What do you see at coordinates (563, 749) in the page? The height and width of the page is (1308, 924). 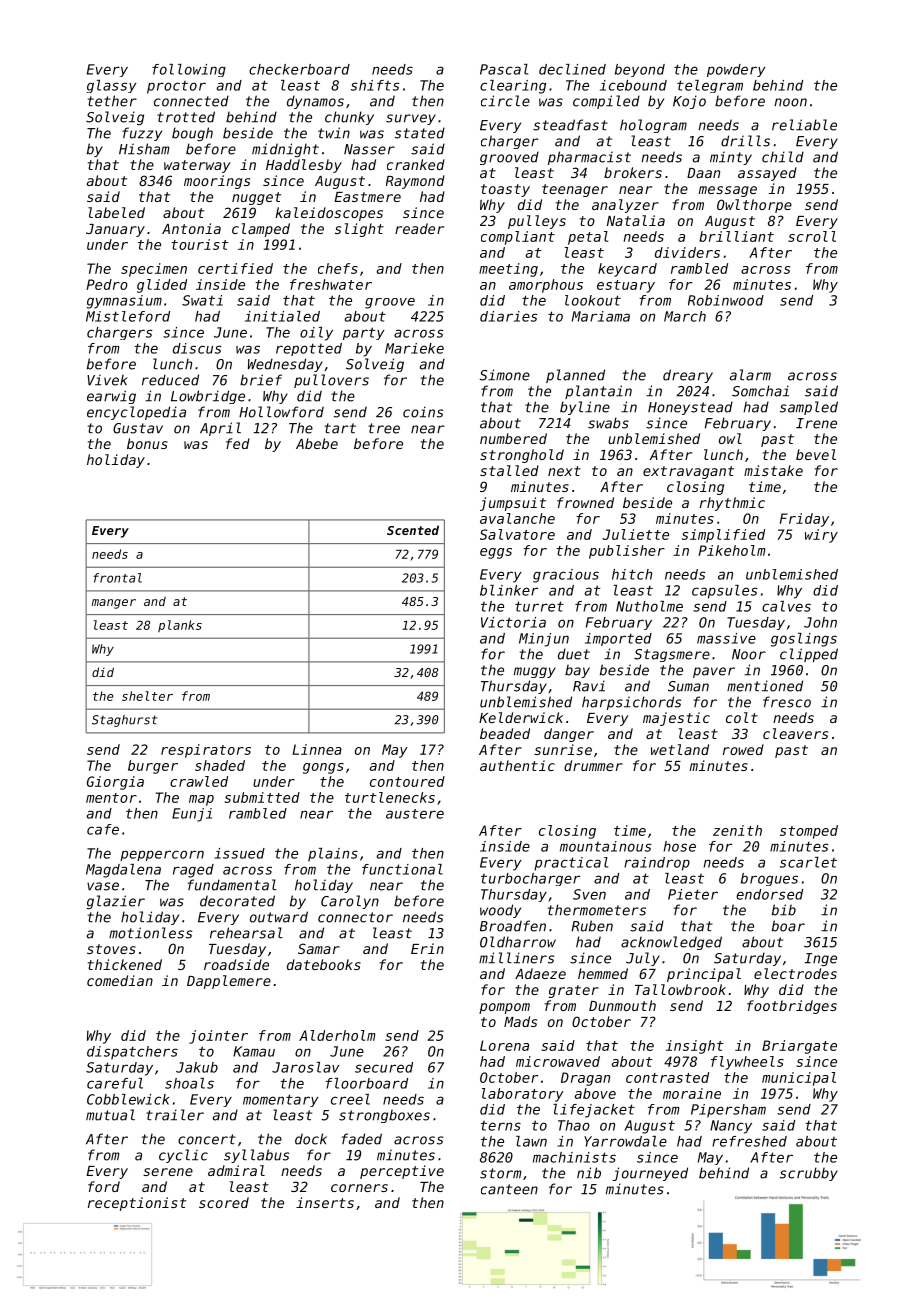 I see `sunrise` at bounding box center [563, 749].
